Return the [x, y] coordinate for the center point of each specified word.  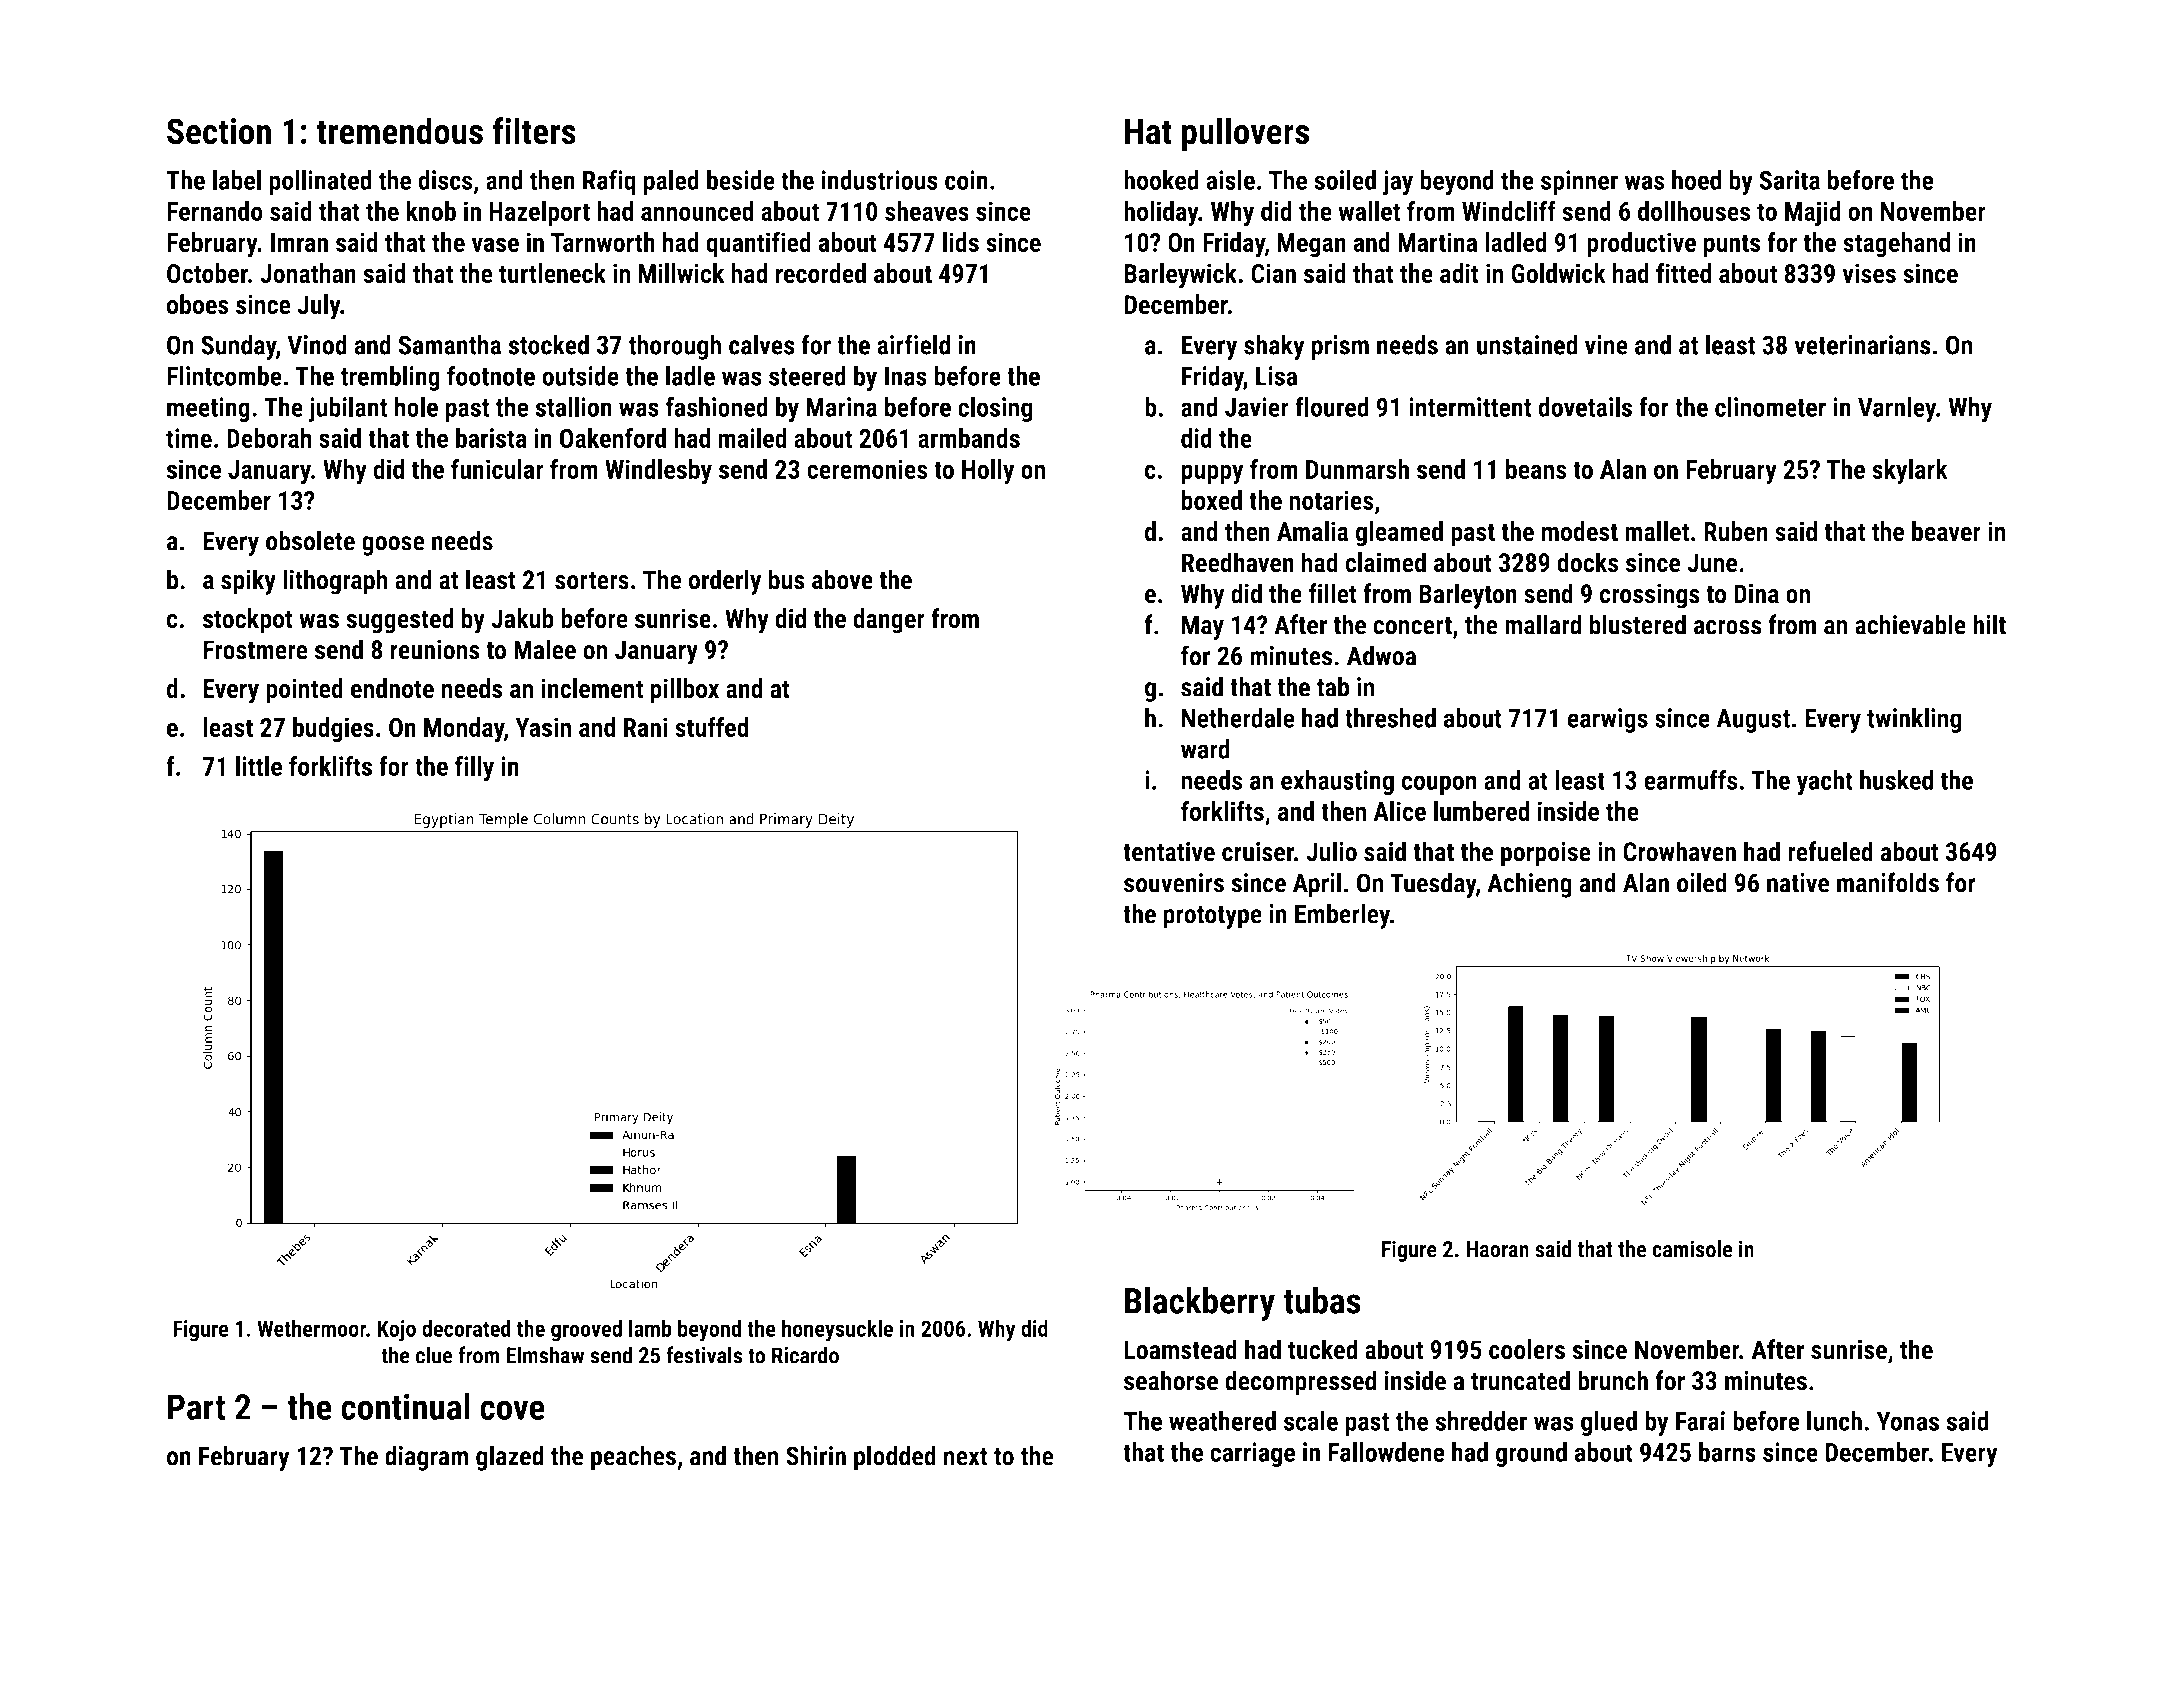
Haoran [1497, 1249]
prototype [1213, 917]
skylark [1910, 472]
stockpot [248, 621]
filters [534, 131]
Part [196, 1407]
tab [1333, 686]
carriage [1252, 1454]
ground [1531, 1454]
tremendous [399, 131]
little [259, 766]
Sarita [1789, 180]
